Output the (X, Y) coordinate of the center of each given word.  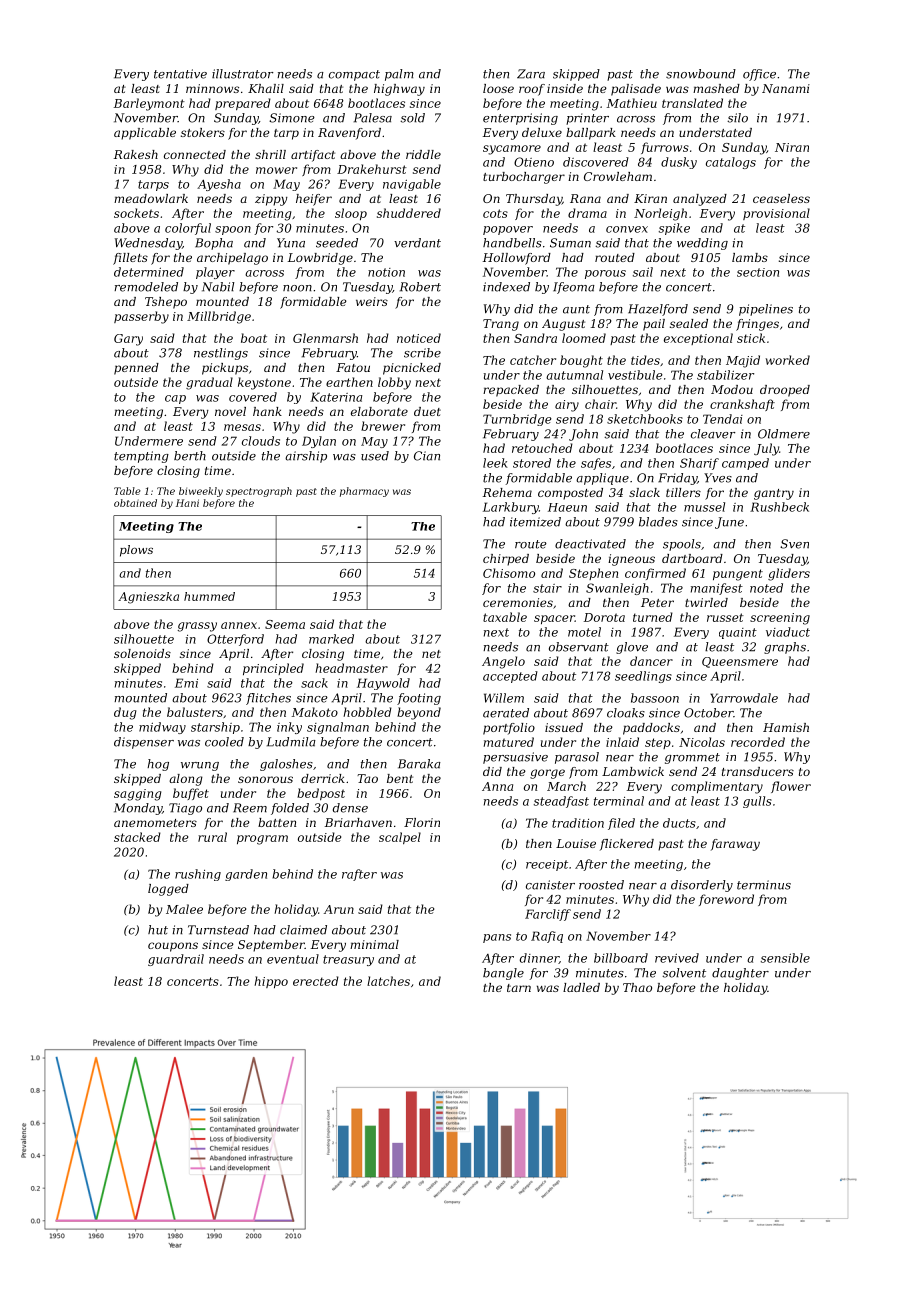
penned (136, 369)
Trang (501, 325)
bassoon (655, 698)
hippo (271, 982)
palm (399, 75)
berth (190, 456)
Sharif (699, 464)
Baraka (419, 764)
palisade (636, 90)
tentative (180, 74)
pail (654, 325)
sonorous (265, 779)
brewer (383, 426)
